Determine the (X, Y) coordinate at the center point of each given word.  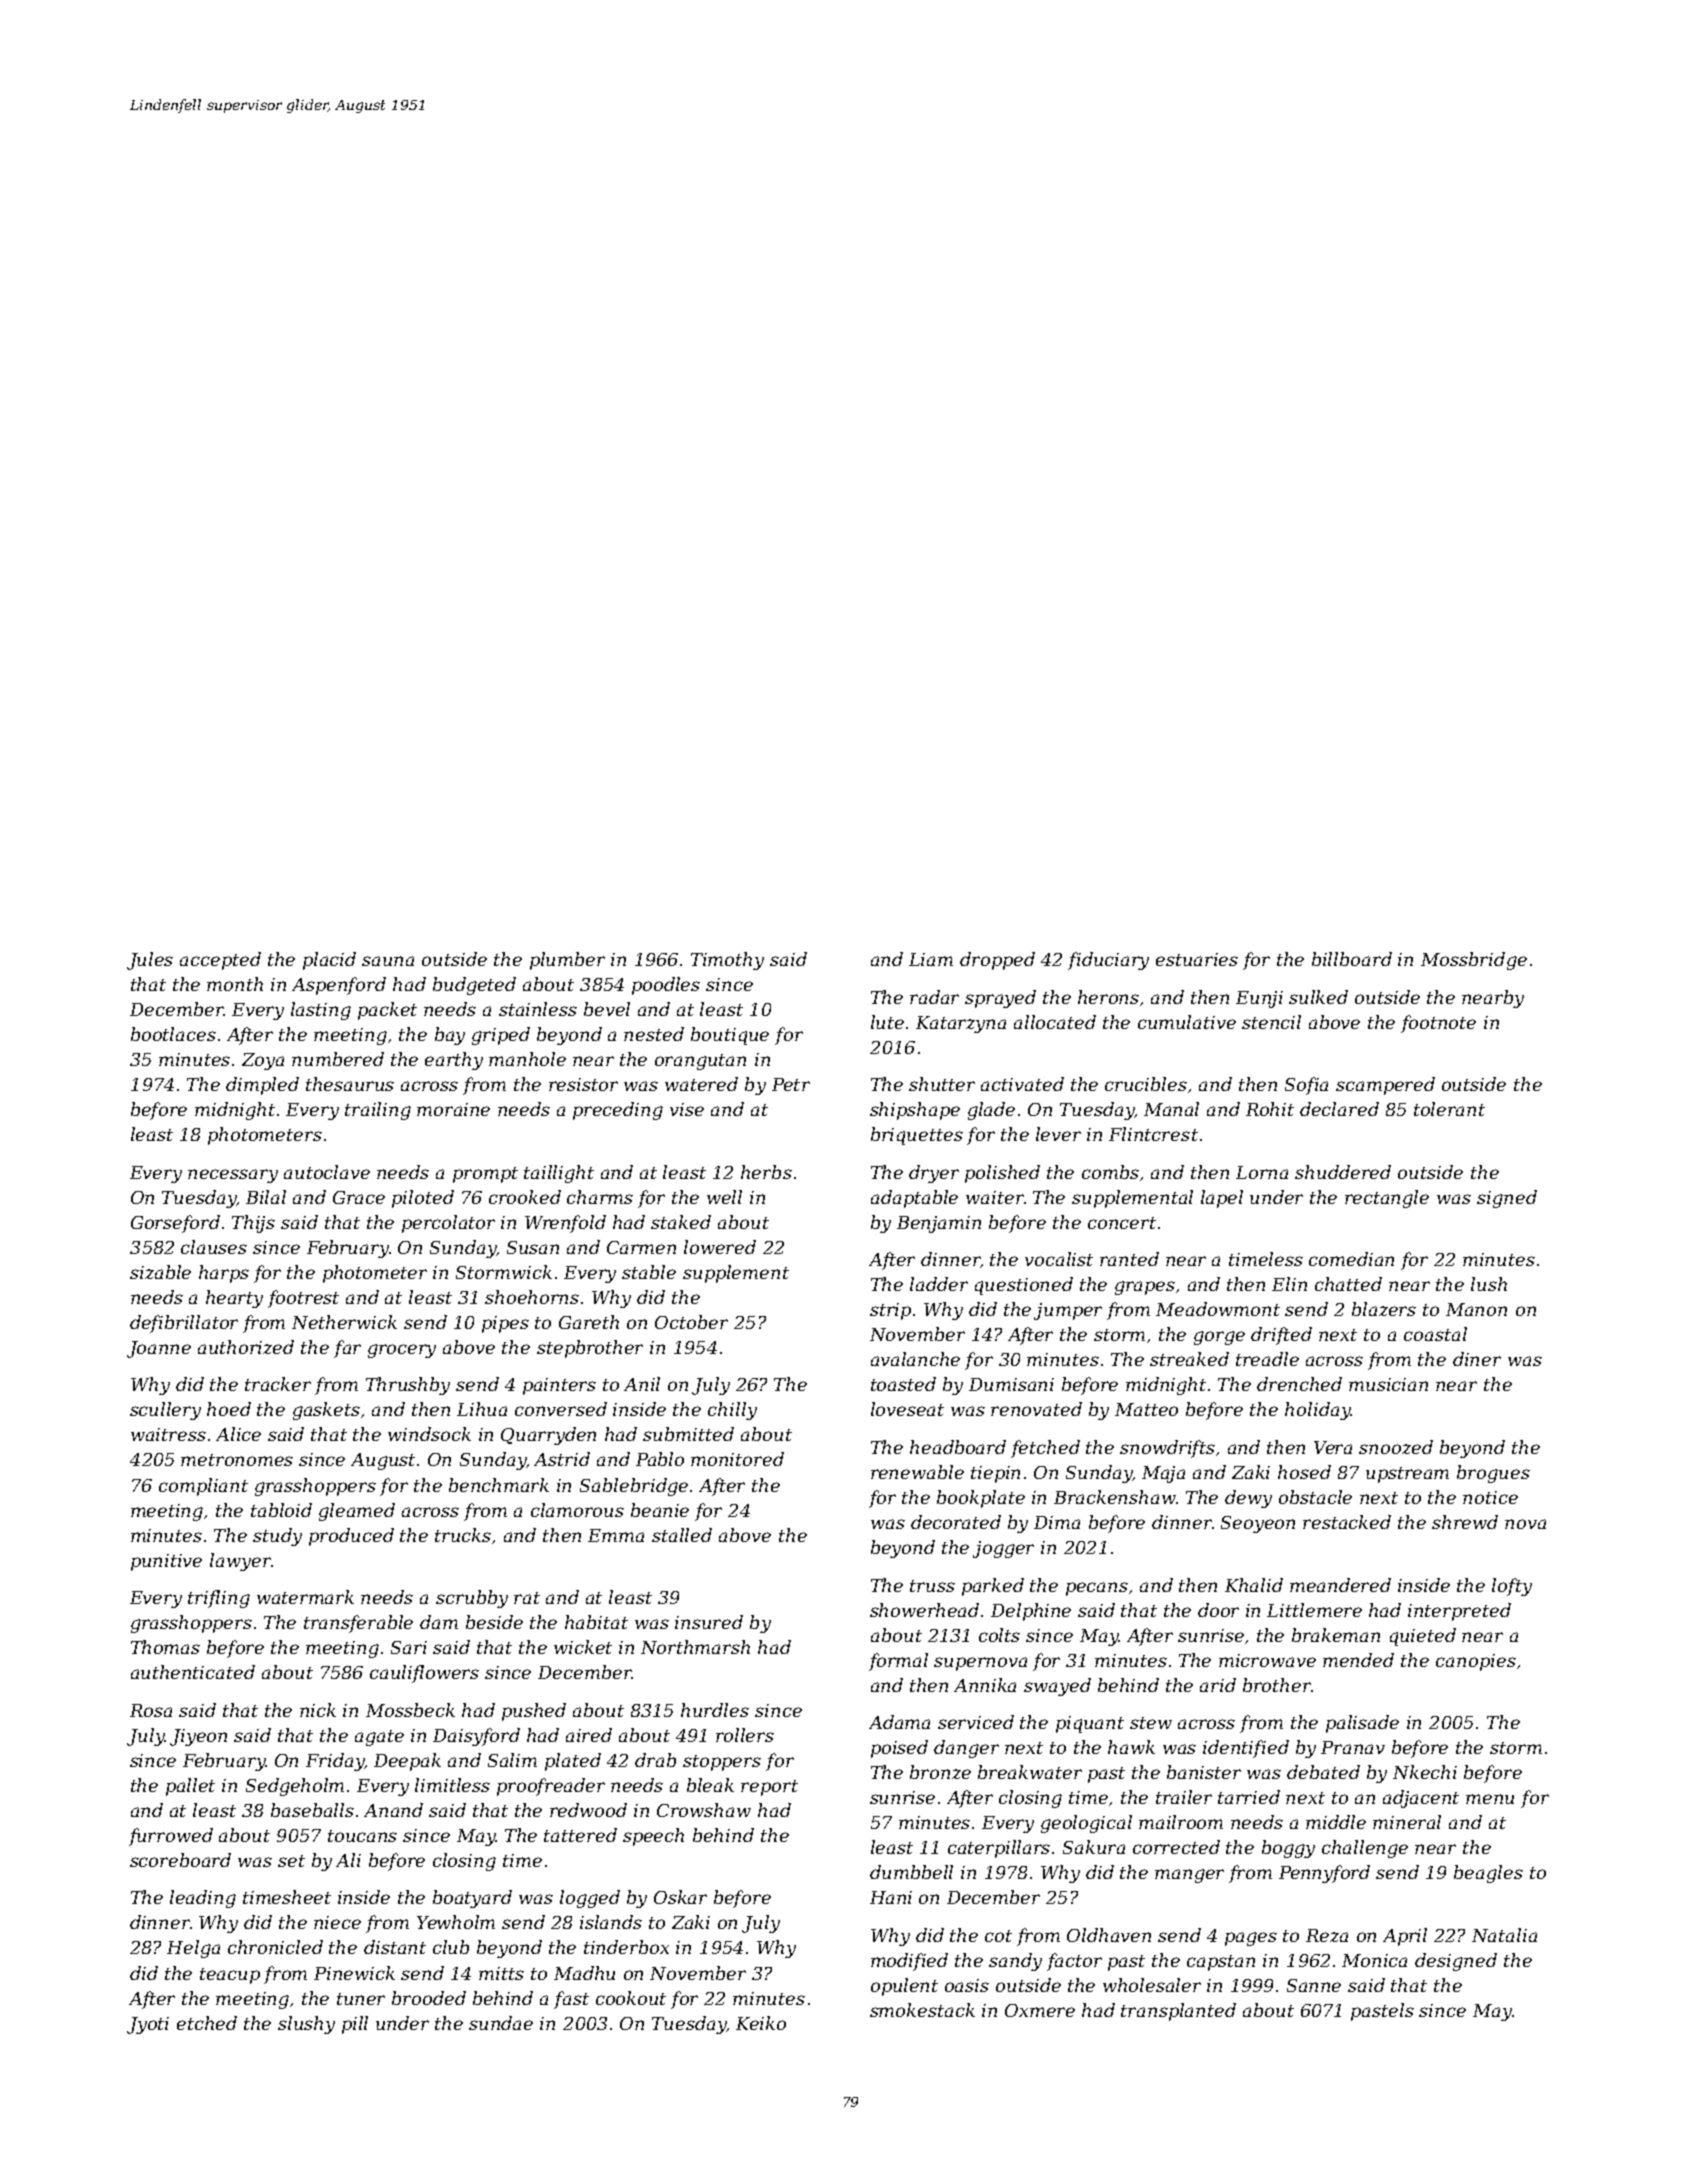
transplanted (1178, 2012)
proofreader (551, 1787)
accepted (220, 961)
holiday (1317, 1411)
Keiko (761, 2023)
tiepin (995, 1474)
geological (1086, 1824)
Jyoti (148, 2025)
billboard (1352, 959)
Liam (931, 959)
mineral (1407, 1822)
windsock (429, 1434)
